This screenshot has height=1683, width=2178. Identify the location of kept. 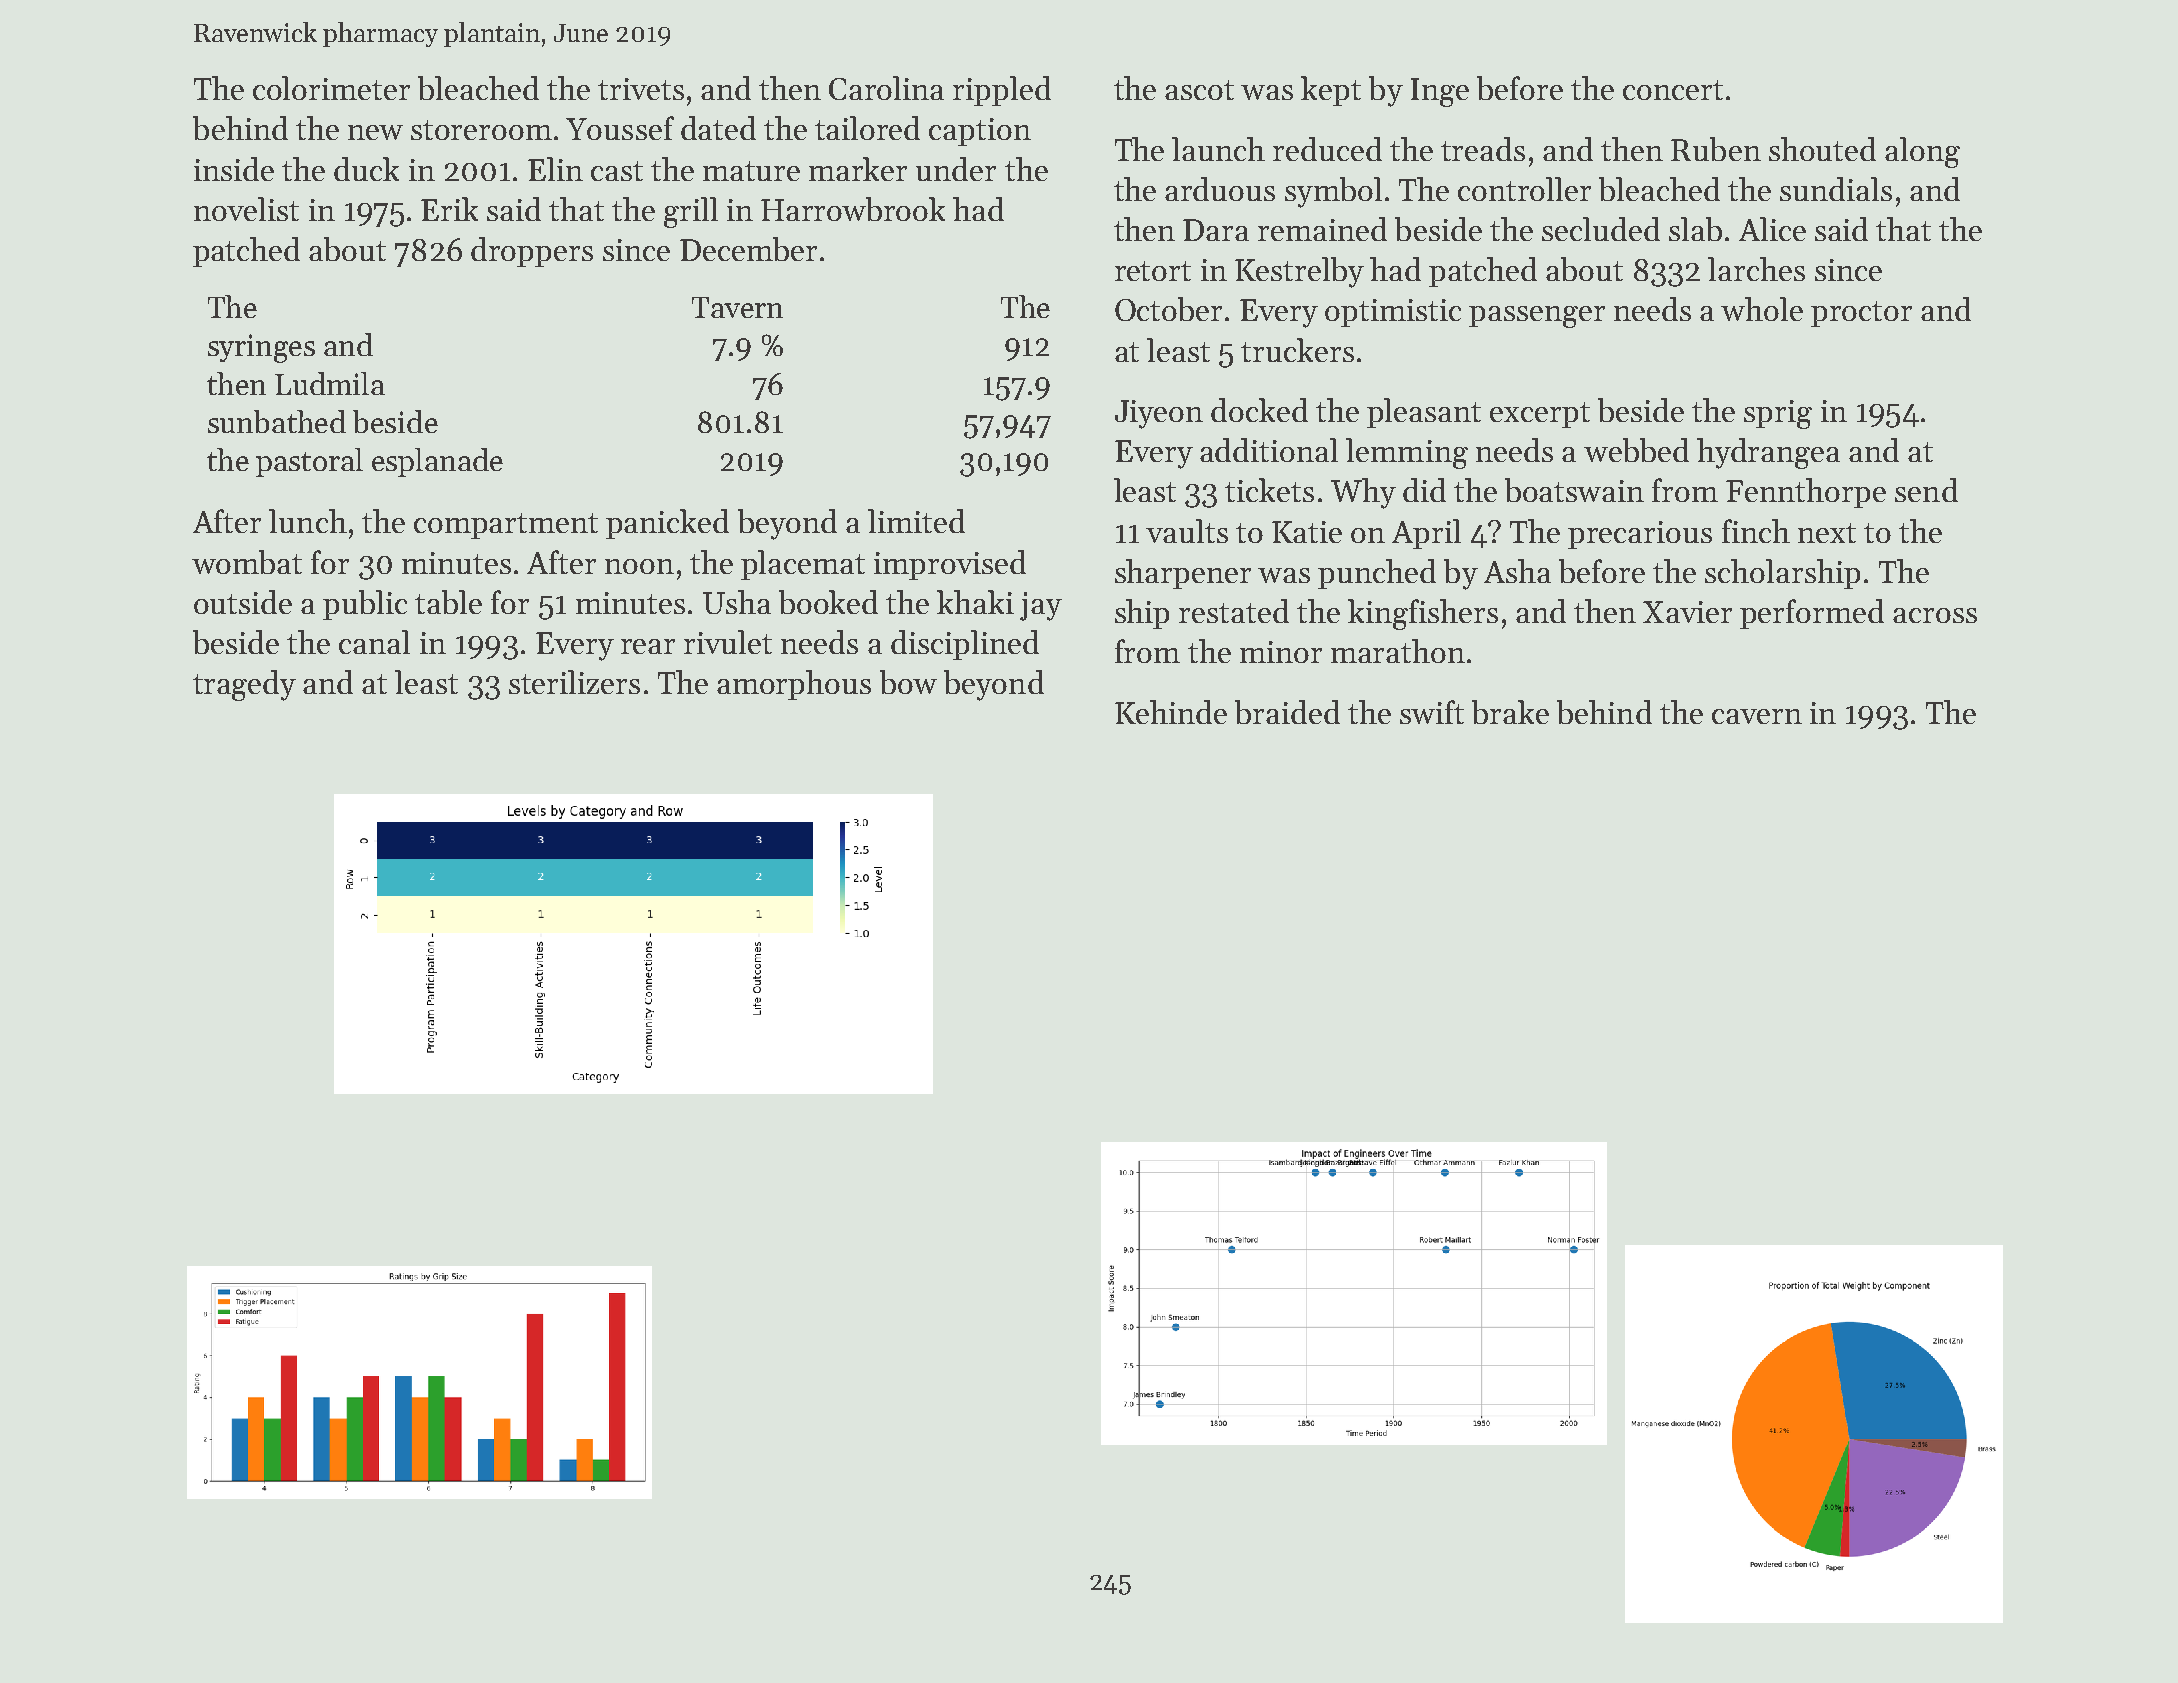
(1331, 91).
